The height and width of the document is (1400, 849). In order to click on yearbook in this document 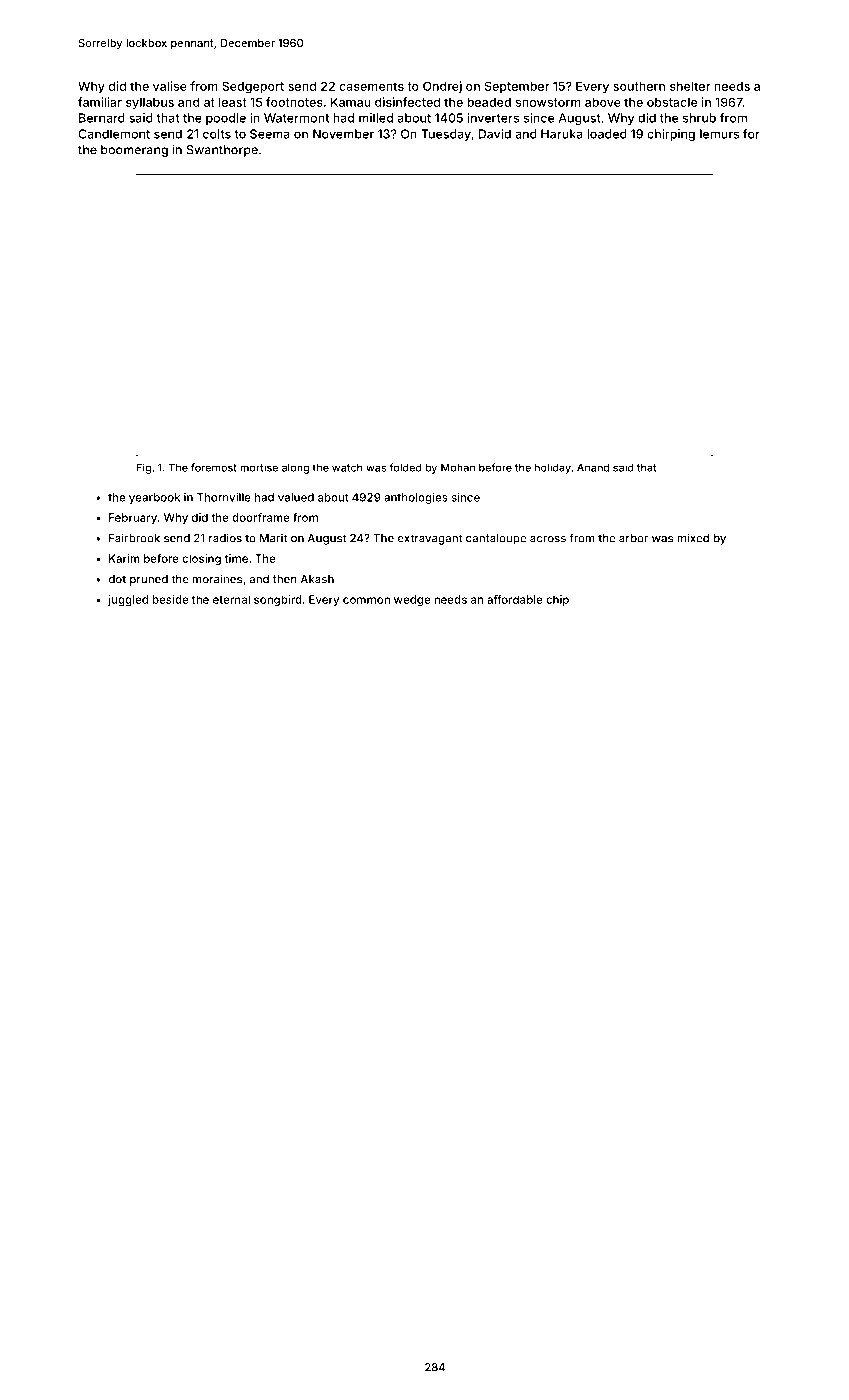, I will do `click(154, 498)`.
